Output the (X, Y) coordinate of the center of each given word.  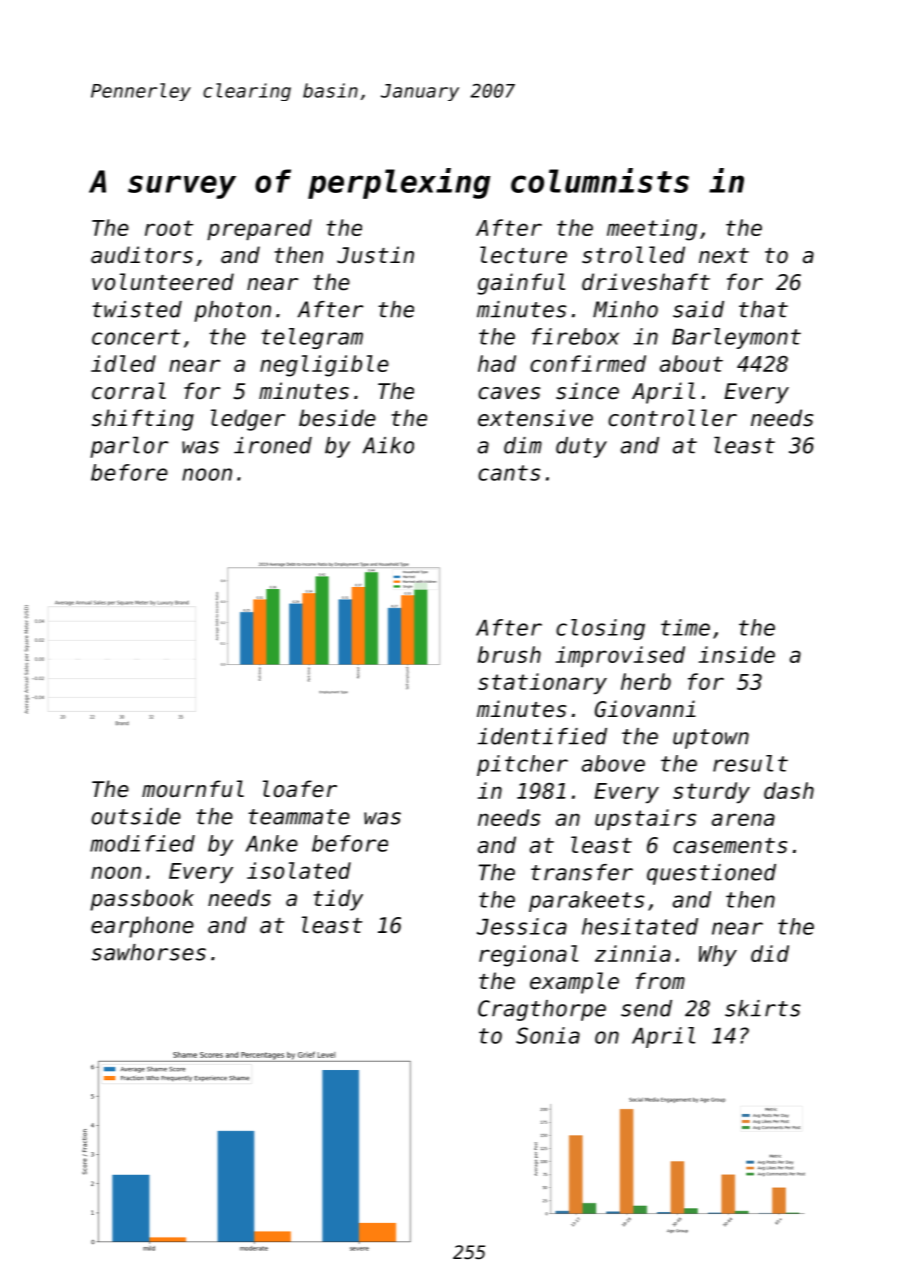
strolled (633, 255)
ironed (273, 445)
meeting (652, 230)
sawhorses (149, 952)
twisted (137, 309)
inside (737, 654)
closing (600, 629)
